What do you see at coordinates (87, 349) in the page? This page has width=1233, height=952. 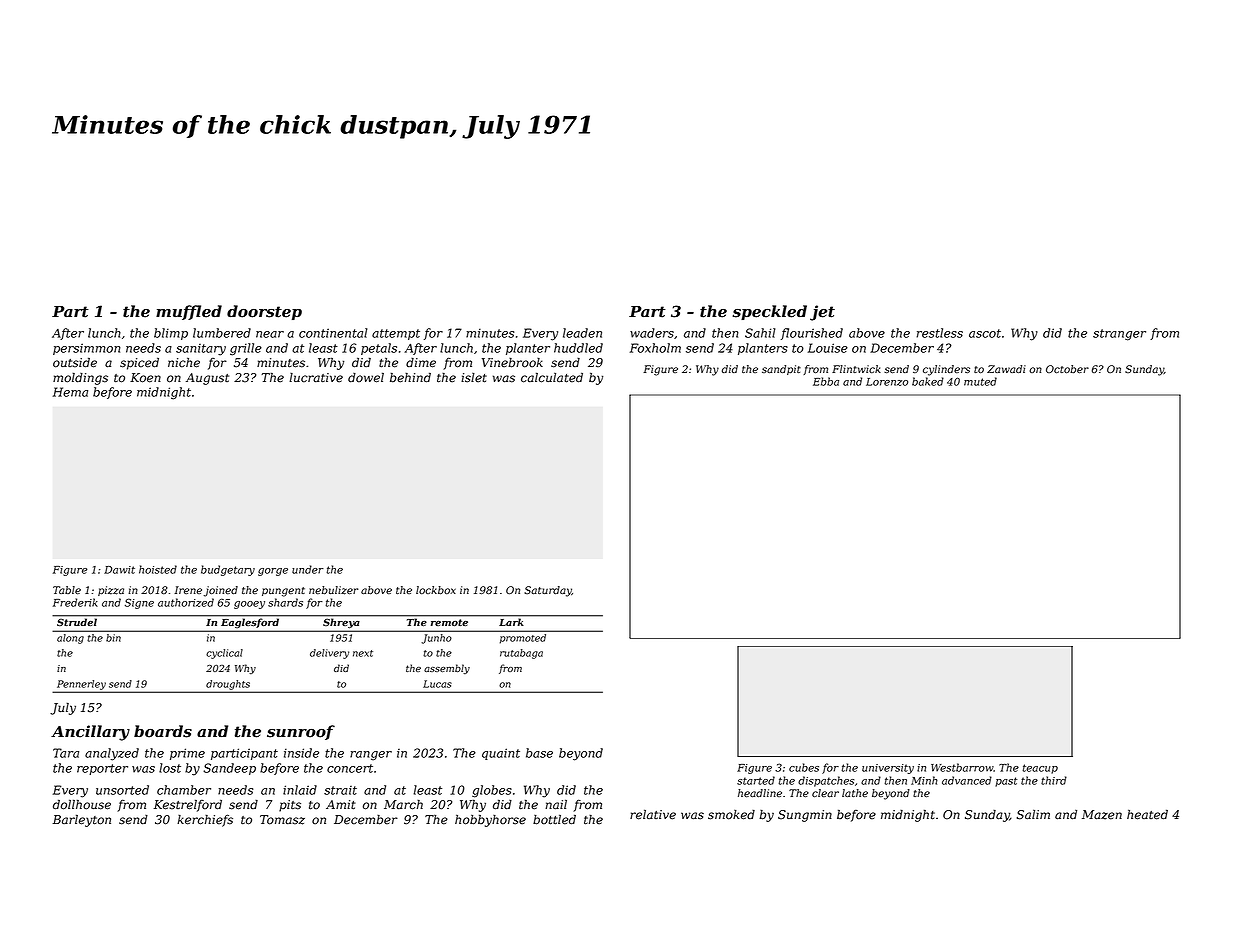 I see `persimmon` at bounding box center [87, 349].
